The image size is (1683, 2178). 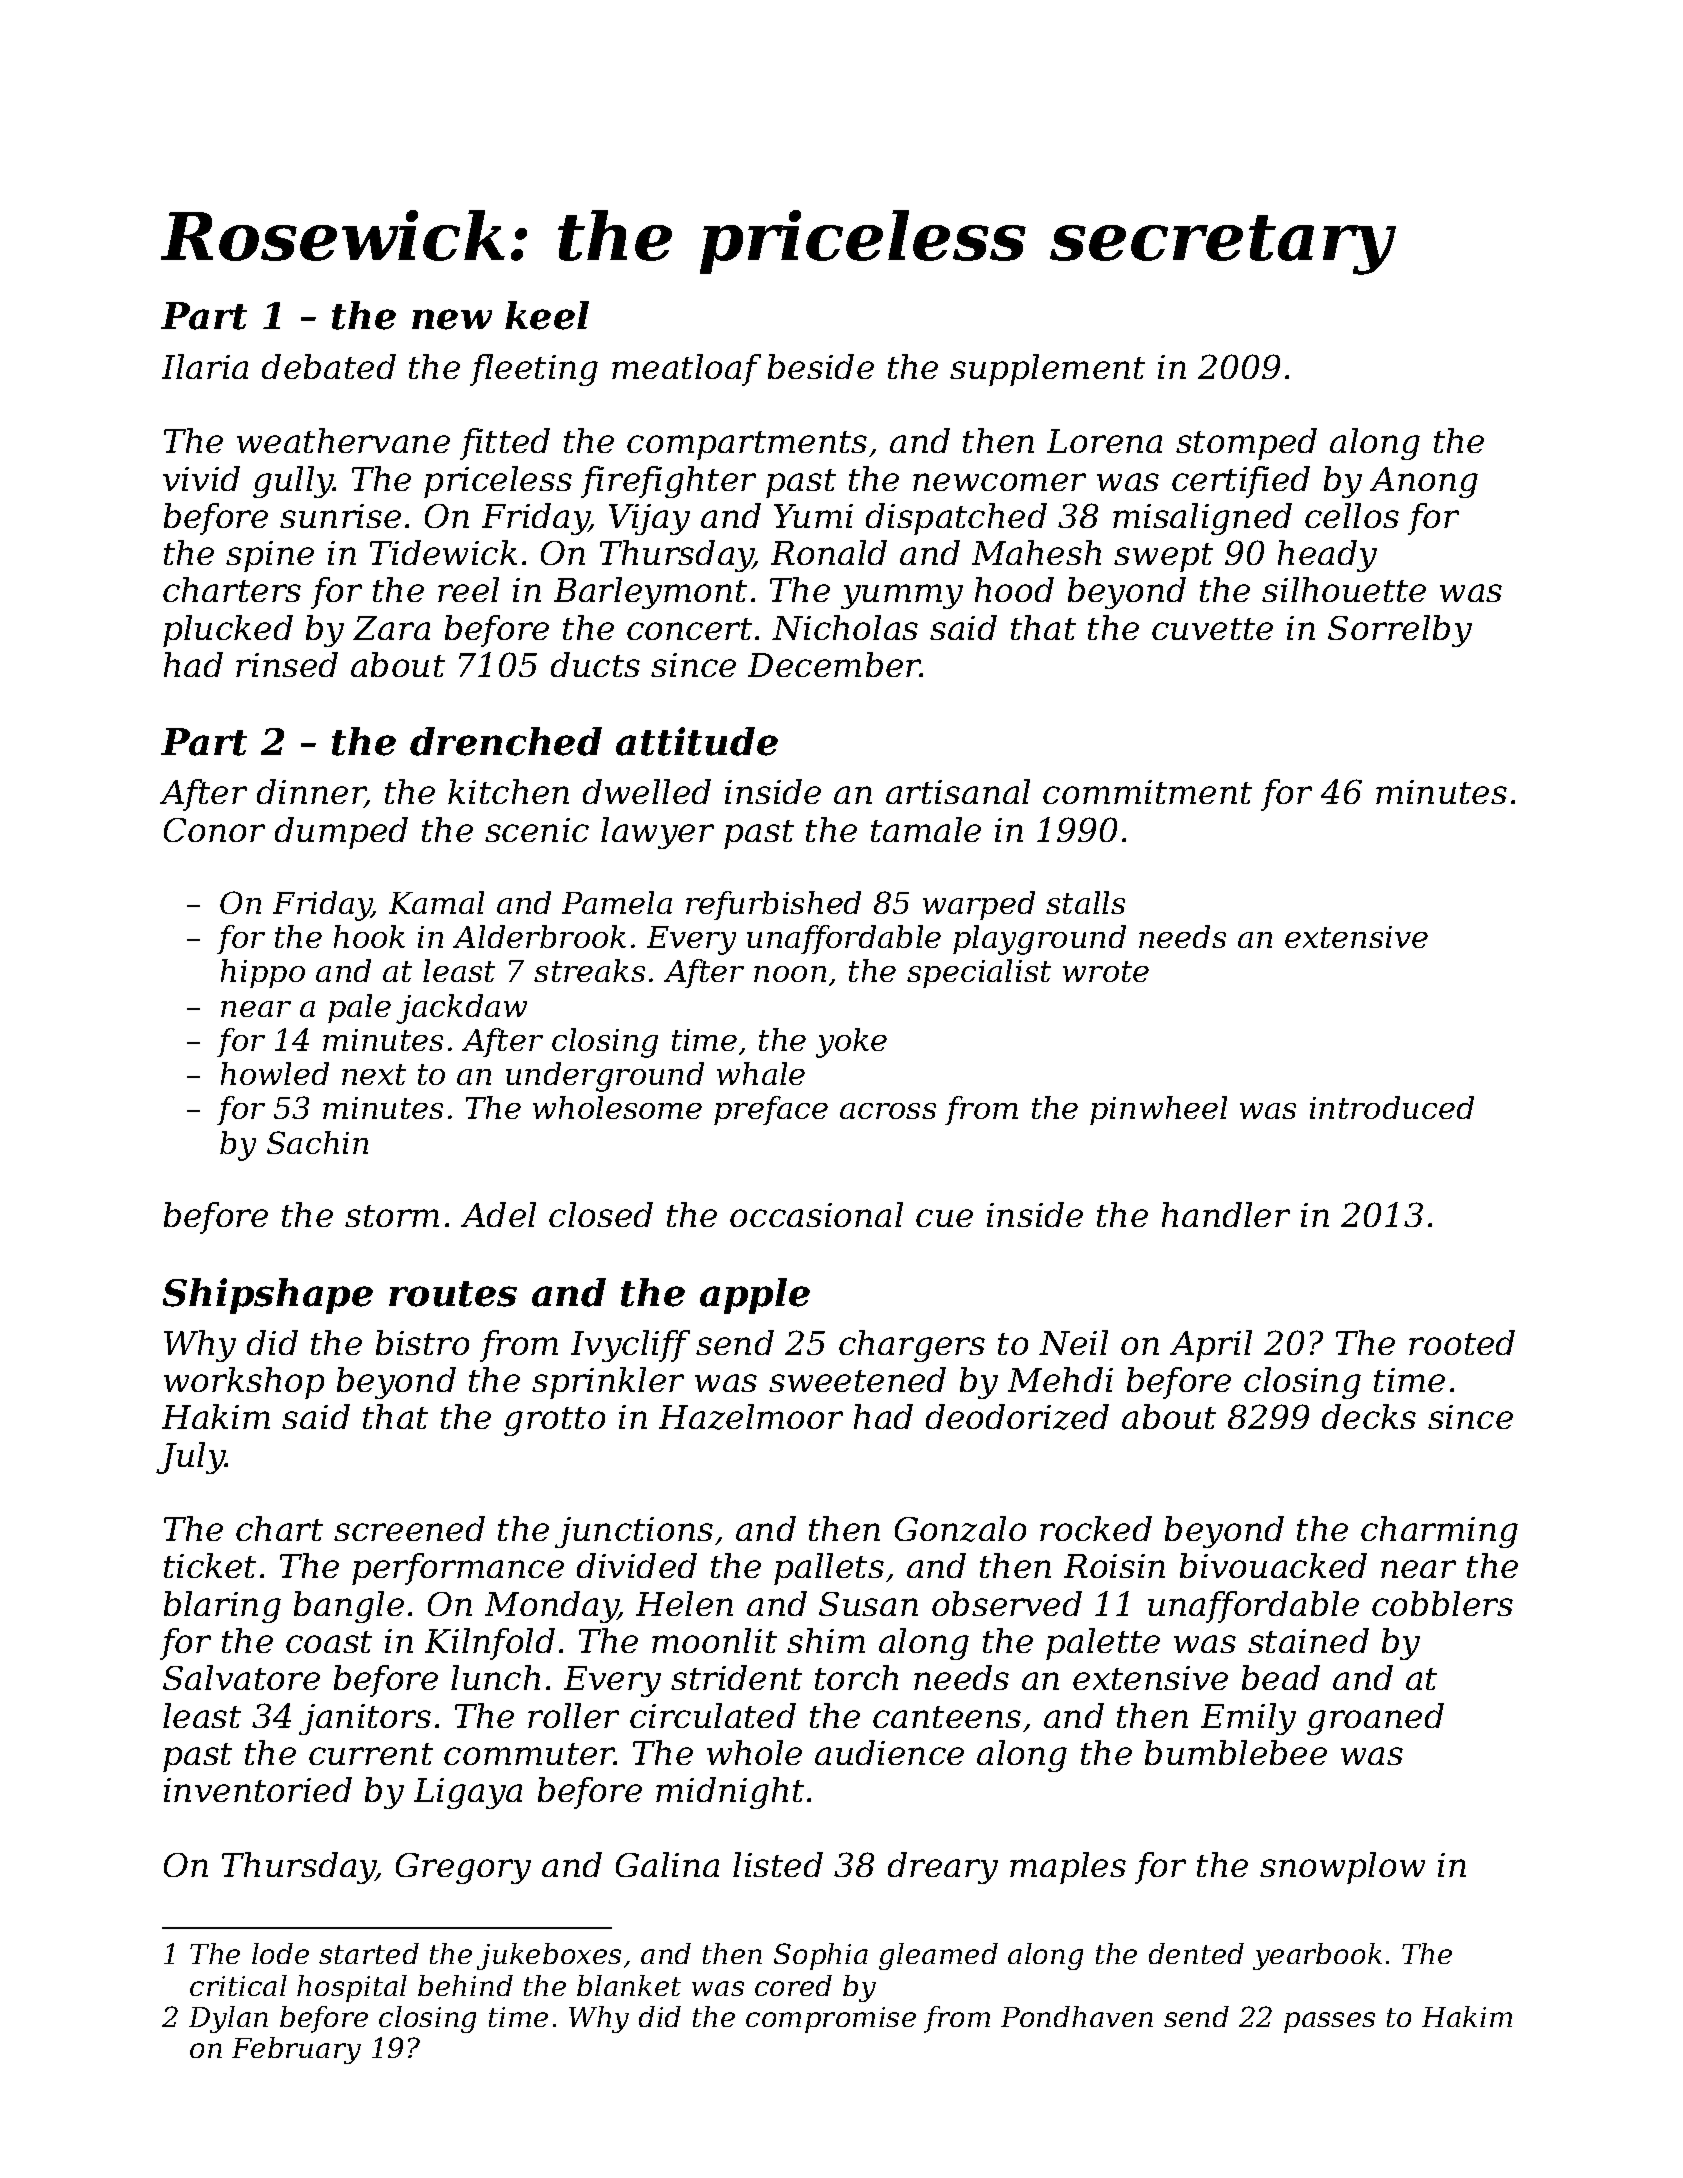 I want to click on introduced, so click(x=1392, y=1107).
